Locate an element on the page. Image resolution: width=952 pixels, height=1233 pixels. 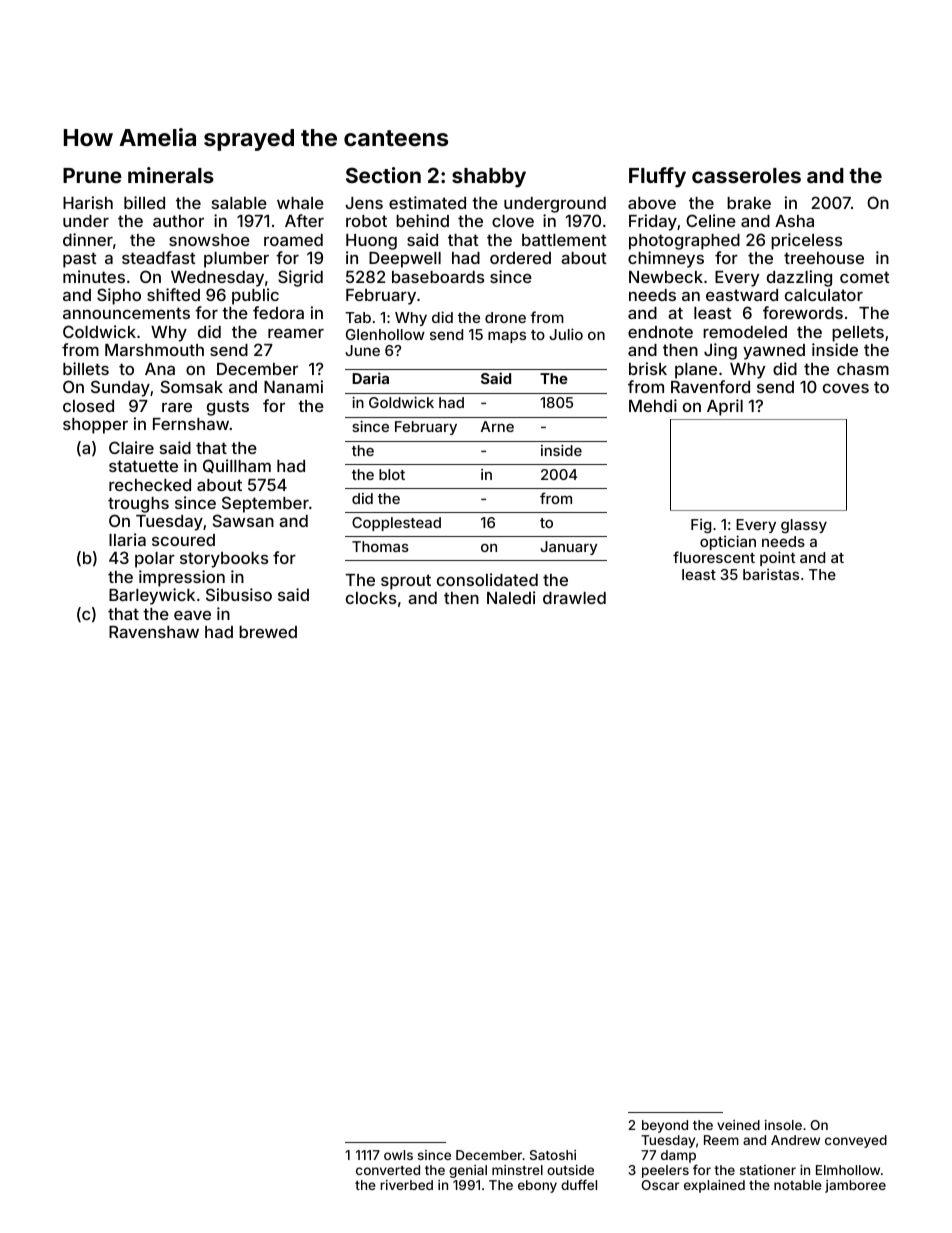
glassy is located at coordinates (804, 526).
